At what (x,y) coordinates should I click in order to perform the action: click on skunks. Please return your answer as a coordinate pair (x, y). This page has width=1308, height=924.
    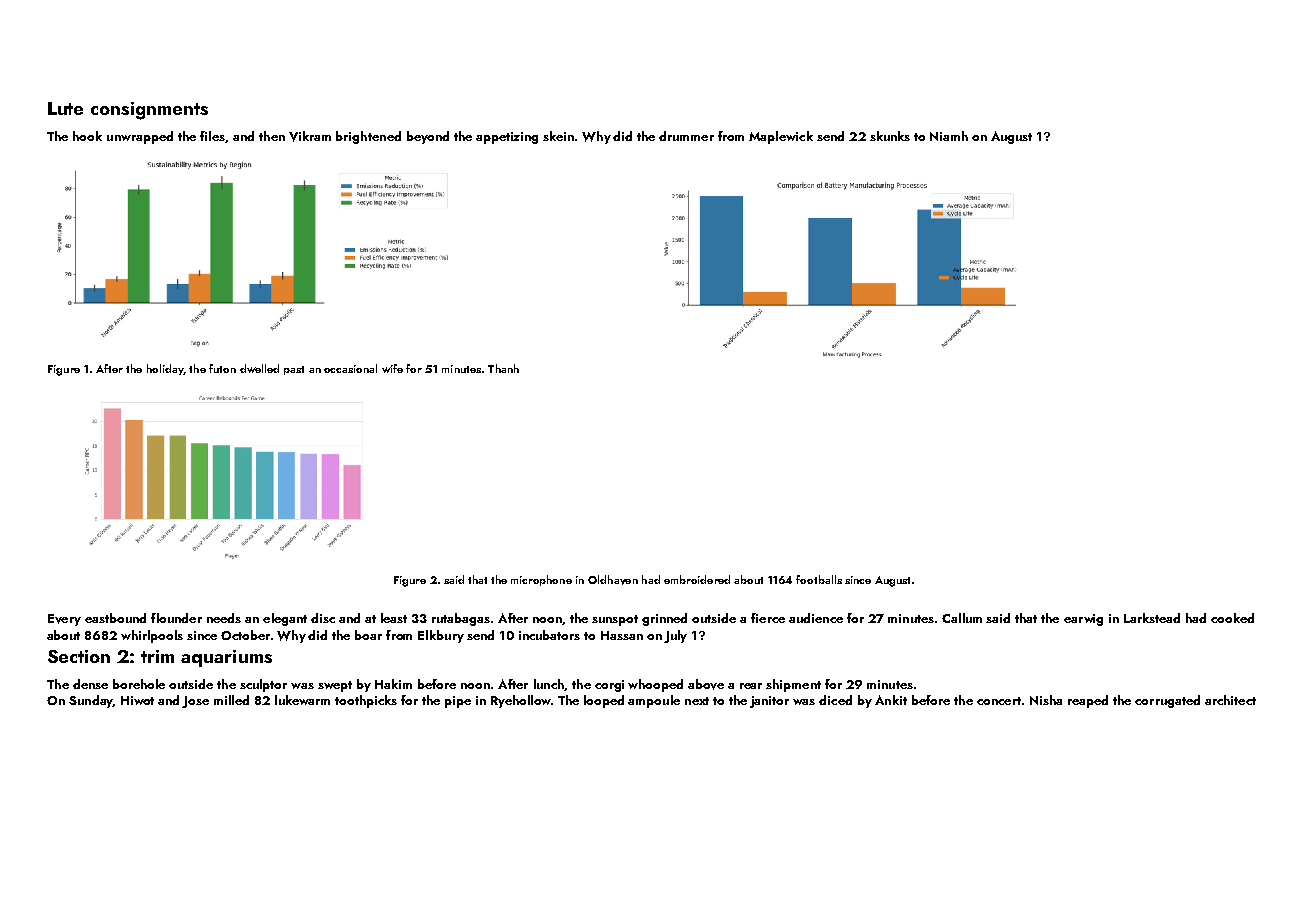
    Looking at the image, I should click on (890, 136).
